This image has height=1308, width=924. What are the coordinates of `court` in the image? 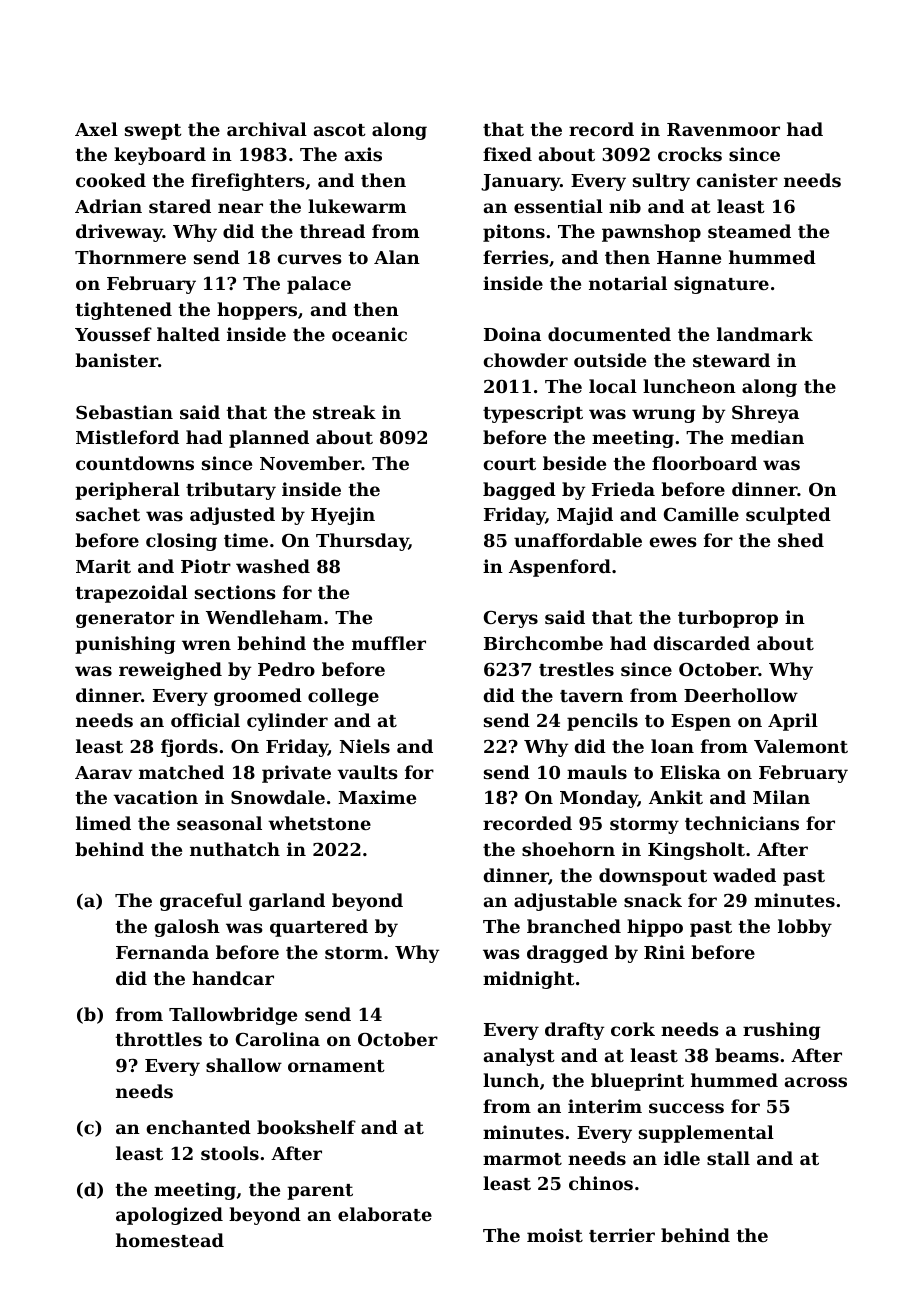 It's located at (510, 464).
